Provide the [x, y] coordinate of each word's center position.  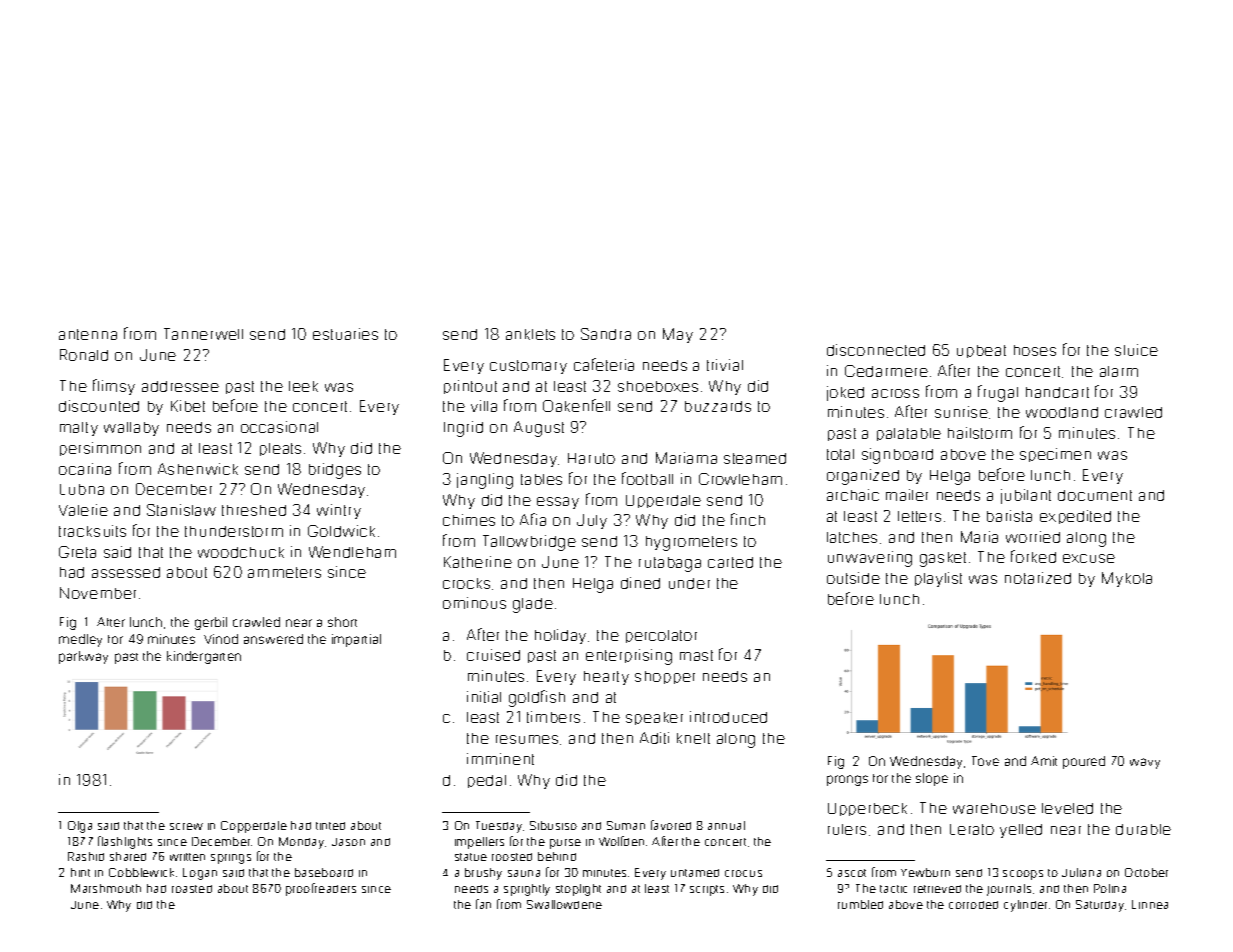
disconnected [876, 350]
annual [726, 825]
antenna [88, 334]
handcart [1057, 392]
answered [273, 639]
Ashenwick [198, 469]
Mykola [1127, 579]
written [187, 857]
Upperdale [663, 501]
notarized [1038, 578]
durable [1143, 829]
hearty [606, 678]
